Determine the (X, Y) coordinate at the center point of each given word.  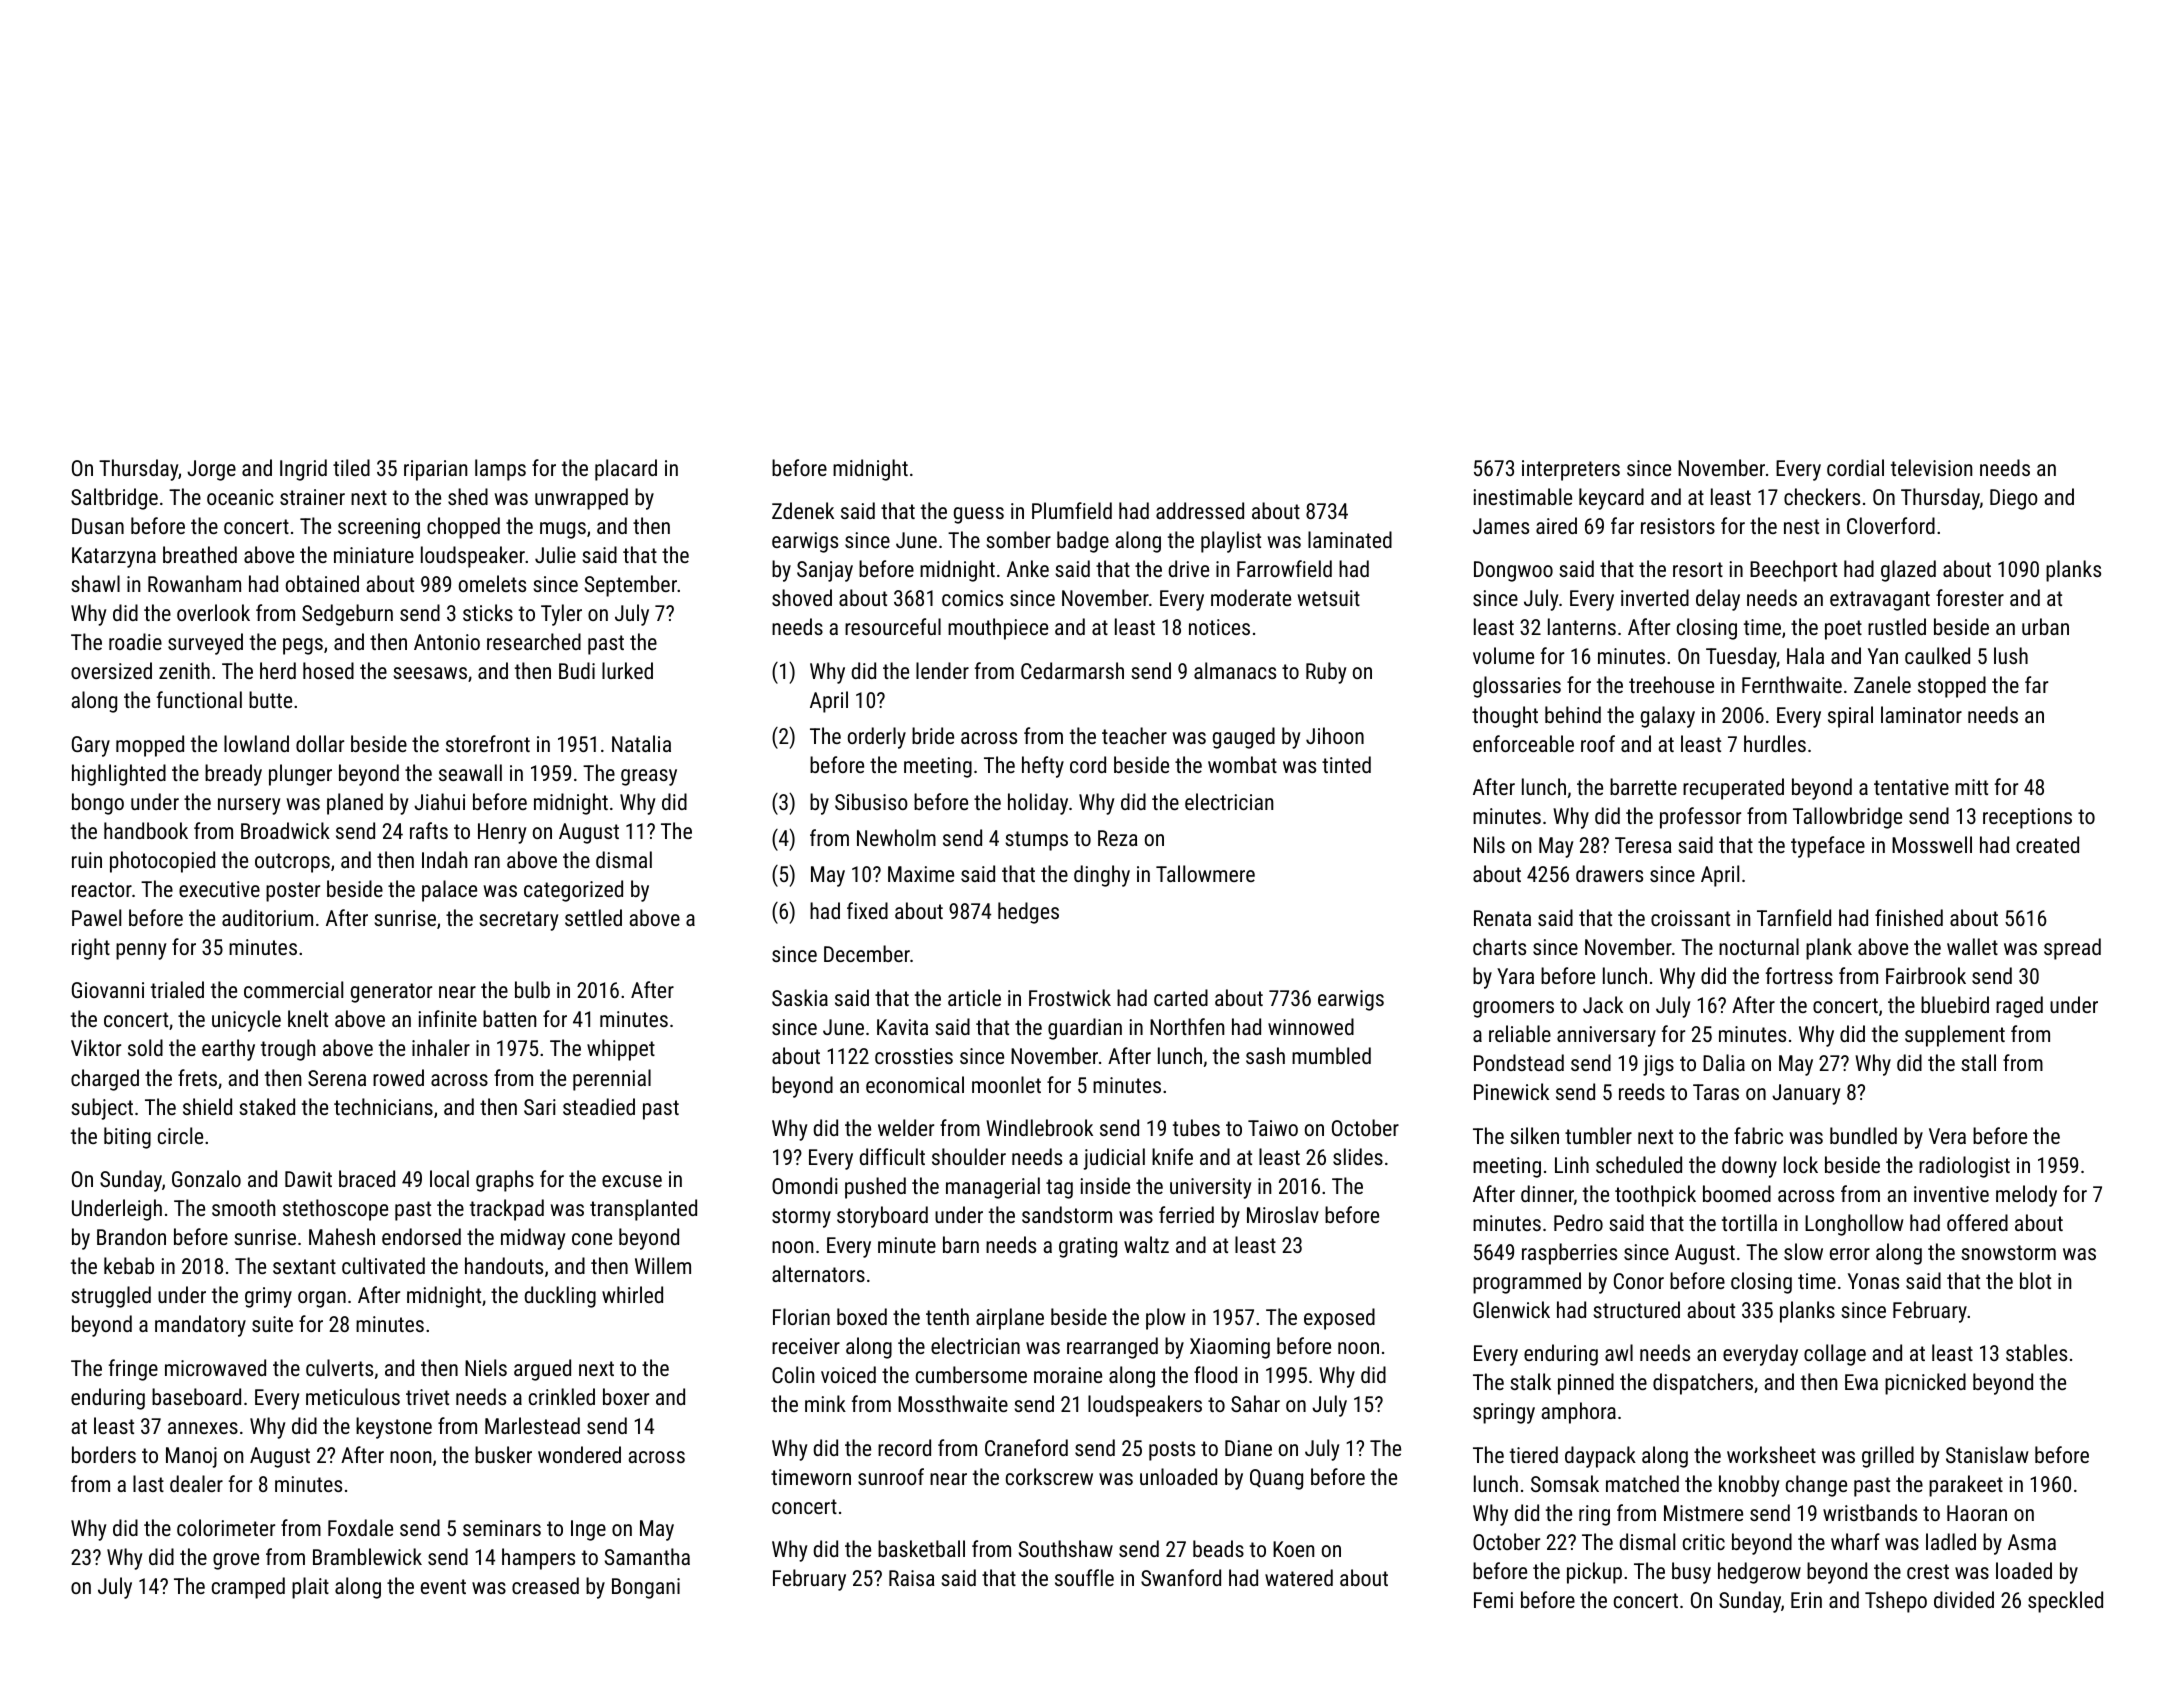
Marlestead (532, 1425)
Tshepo (1896, 1602)
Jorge (211, 470)
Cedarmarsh (1072, 670)
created (2047, 844)
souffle (1084, 1577)
